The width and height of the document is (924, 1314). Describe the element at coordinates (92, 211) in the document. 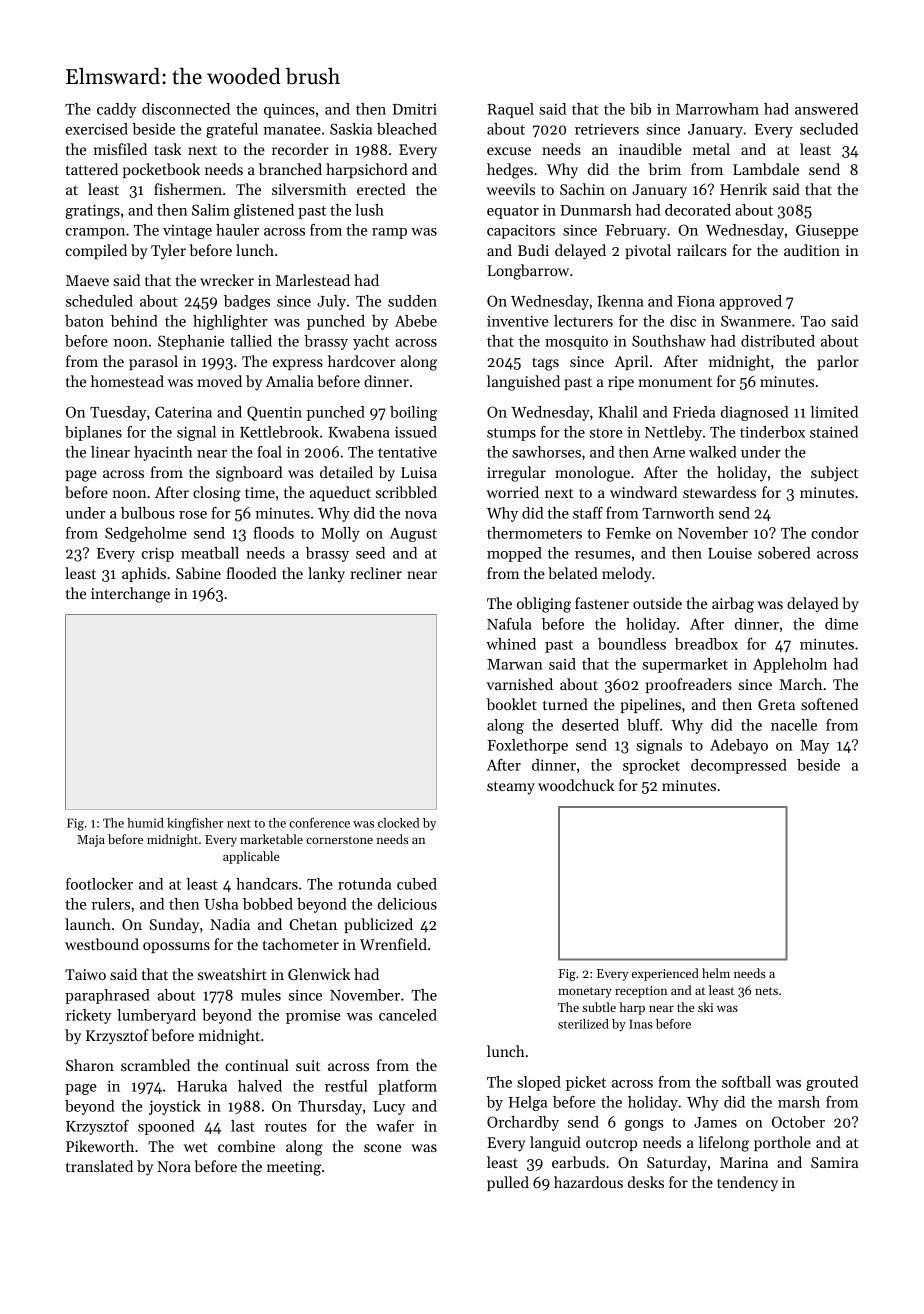

I see `gratings` at that location.
